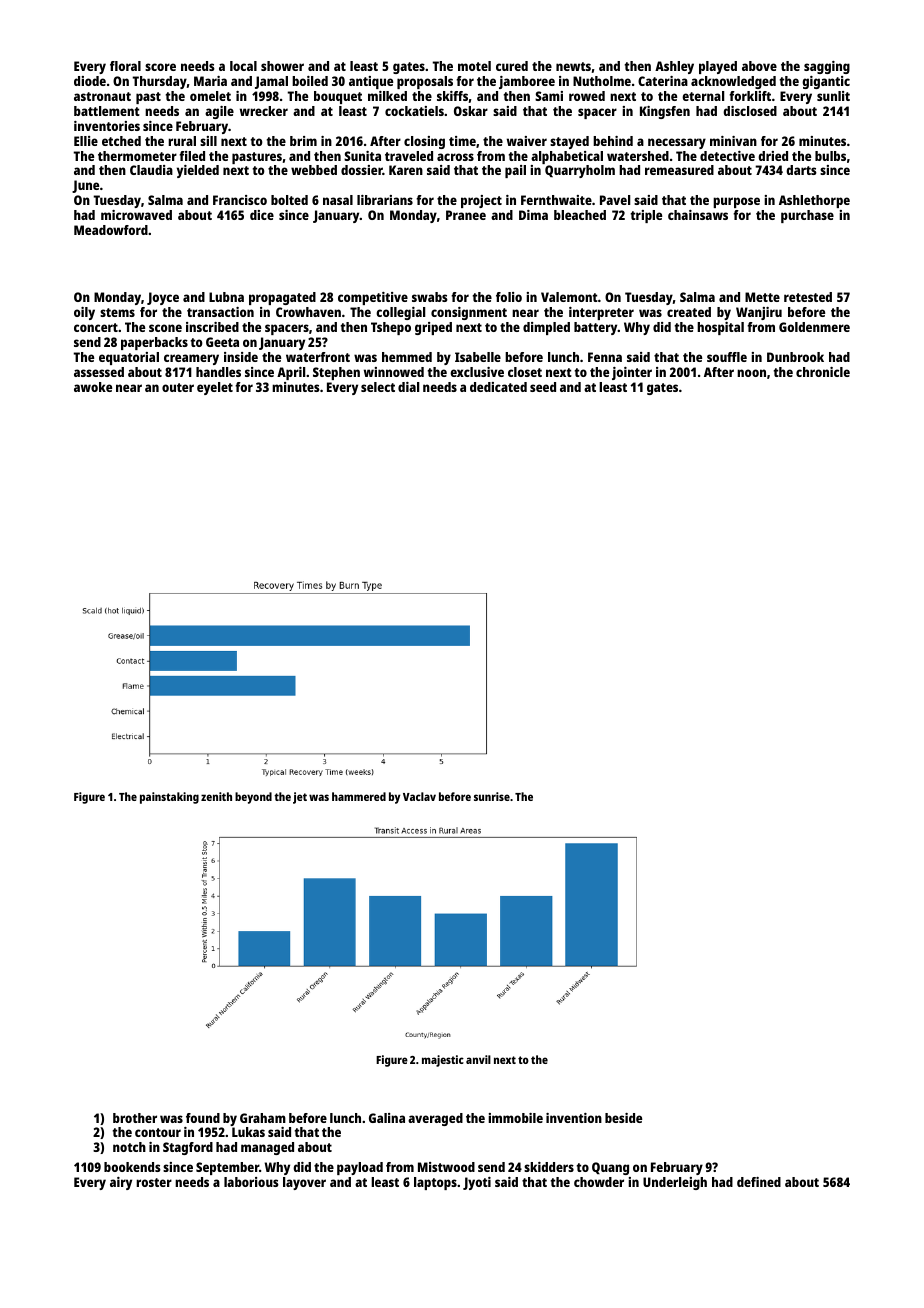 Image resolution: width=924 pixels, height=1308 pixels. Describe the element at coordinates (827, 67) in the document. I see `sagging` at that location.
